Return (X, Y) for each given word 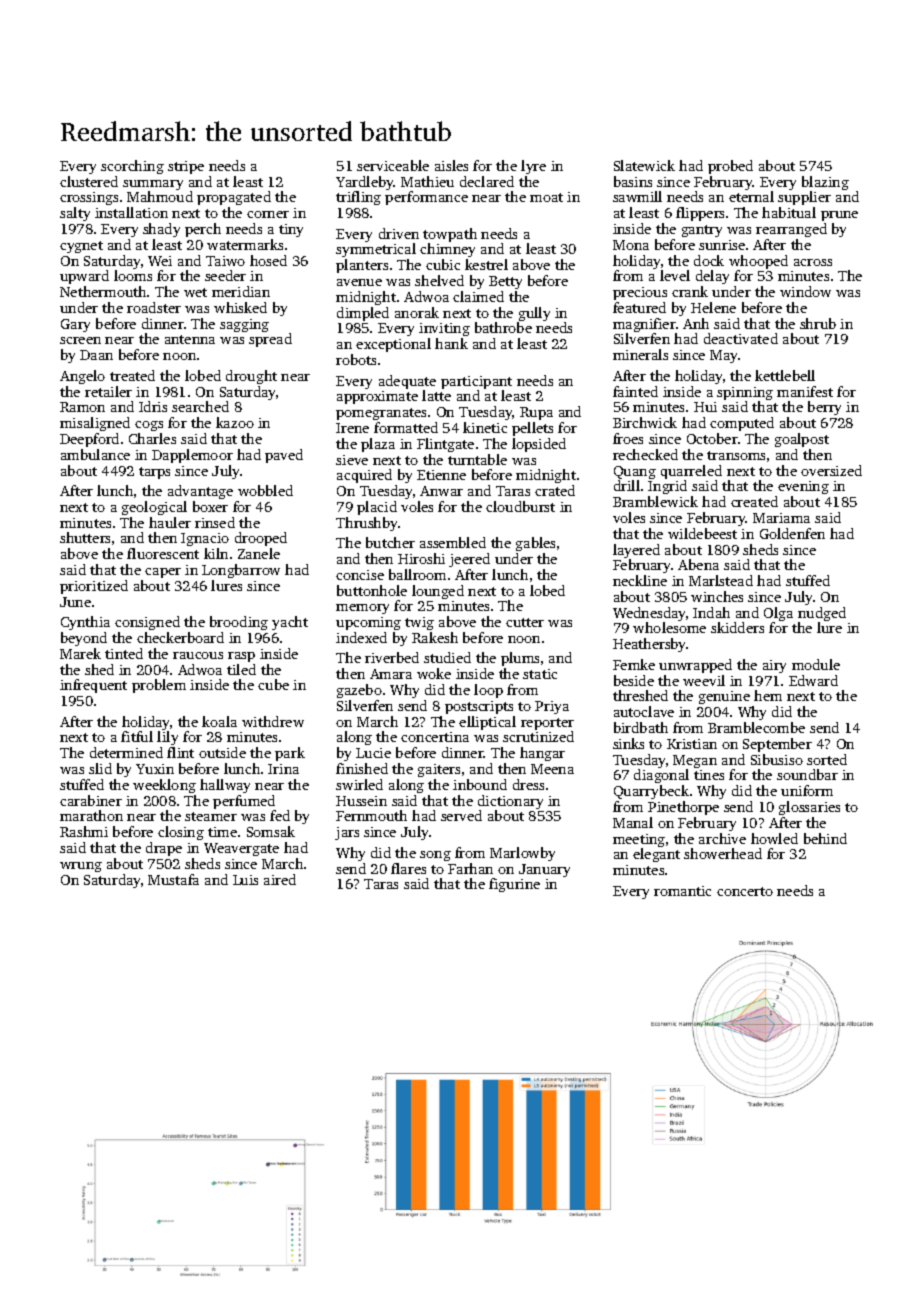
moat (546, 197)
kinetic (485, 427)
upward (84, 277)
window (805, 291)
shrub (818, 323)
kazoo (235, 422)
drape (164, 849)
